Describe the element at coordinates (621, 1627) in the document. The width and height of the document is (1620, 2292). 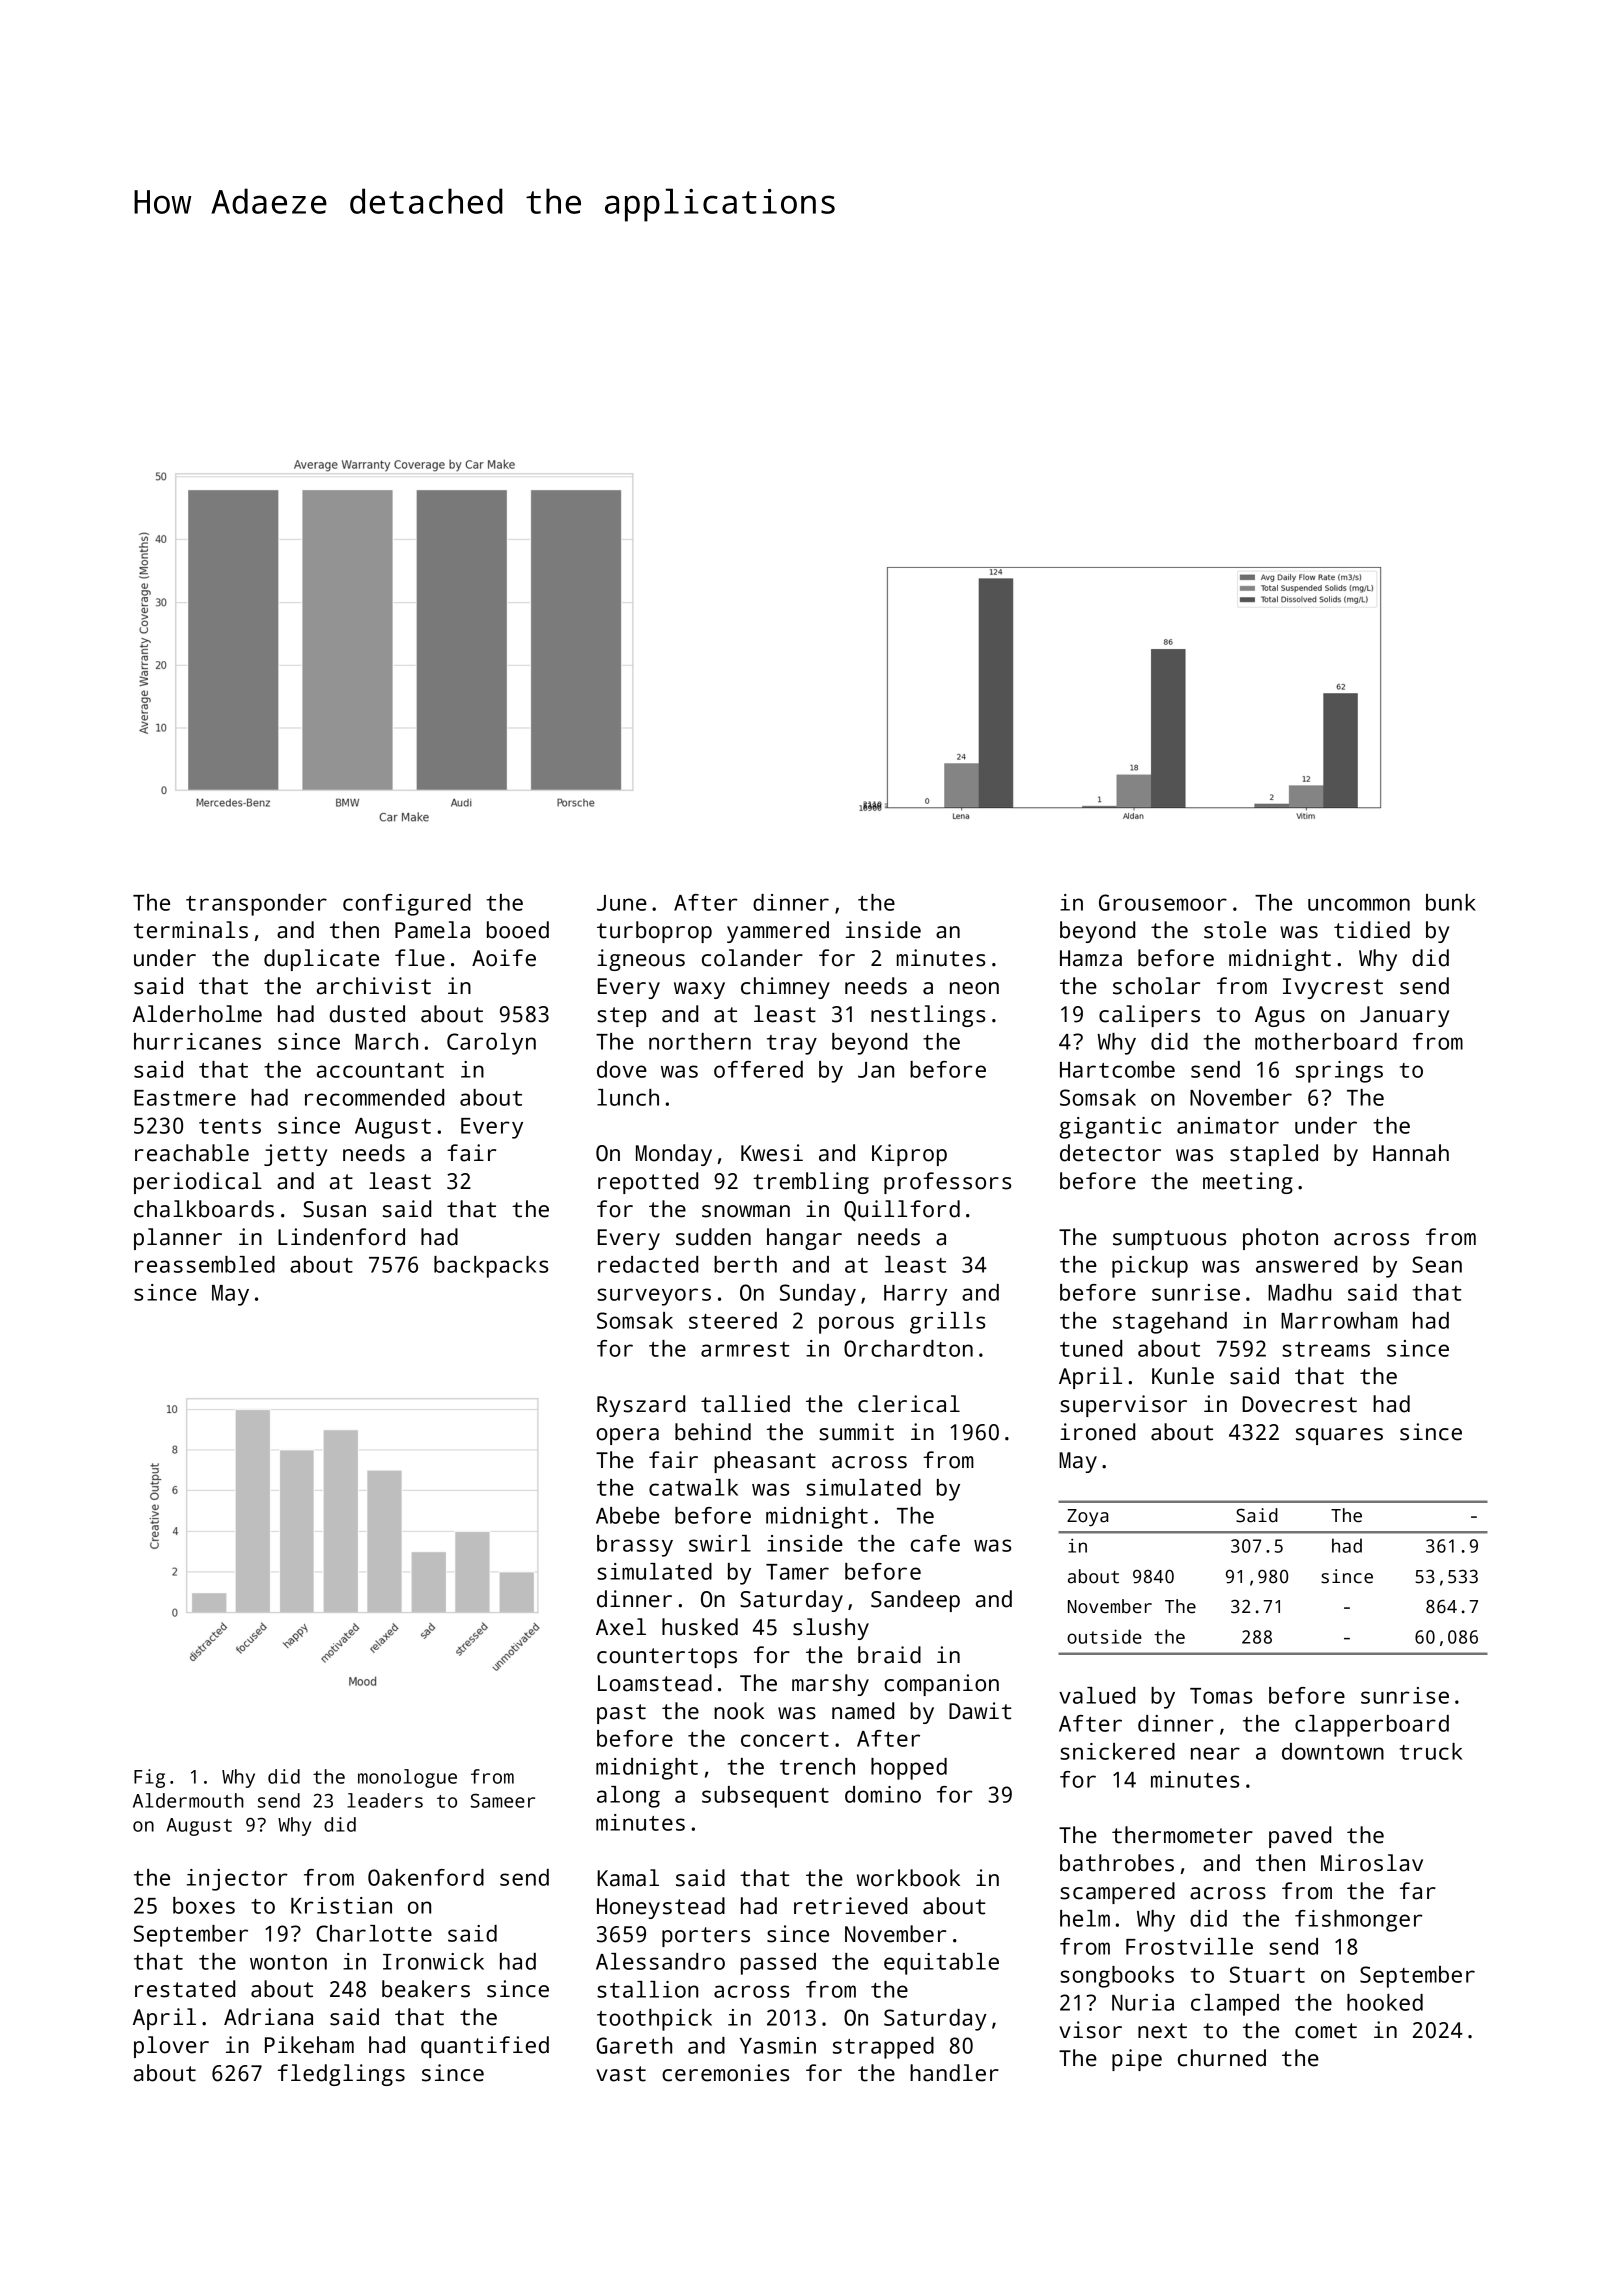
I see `Axel` at that location.
